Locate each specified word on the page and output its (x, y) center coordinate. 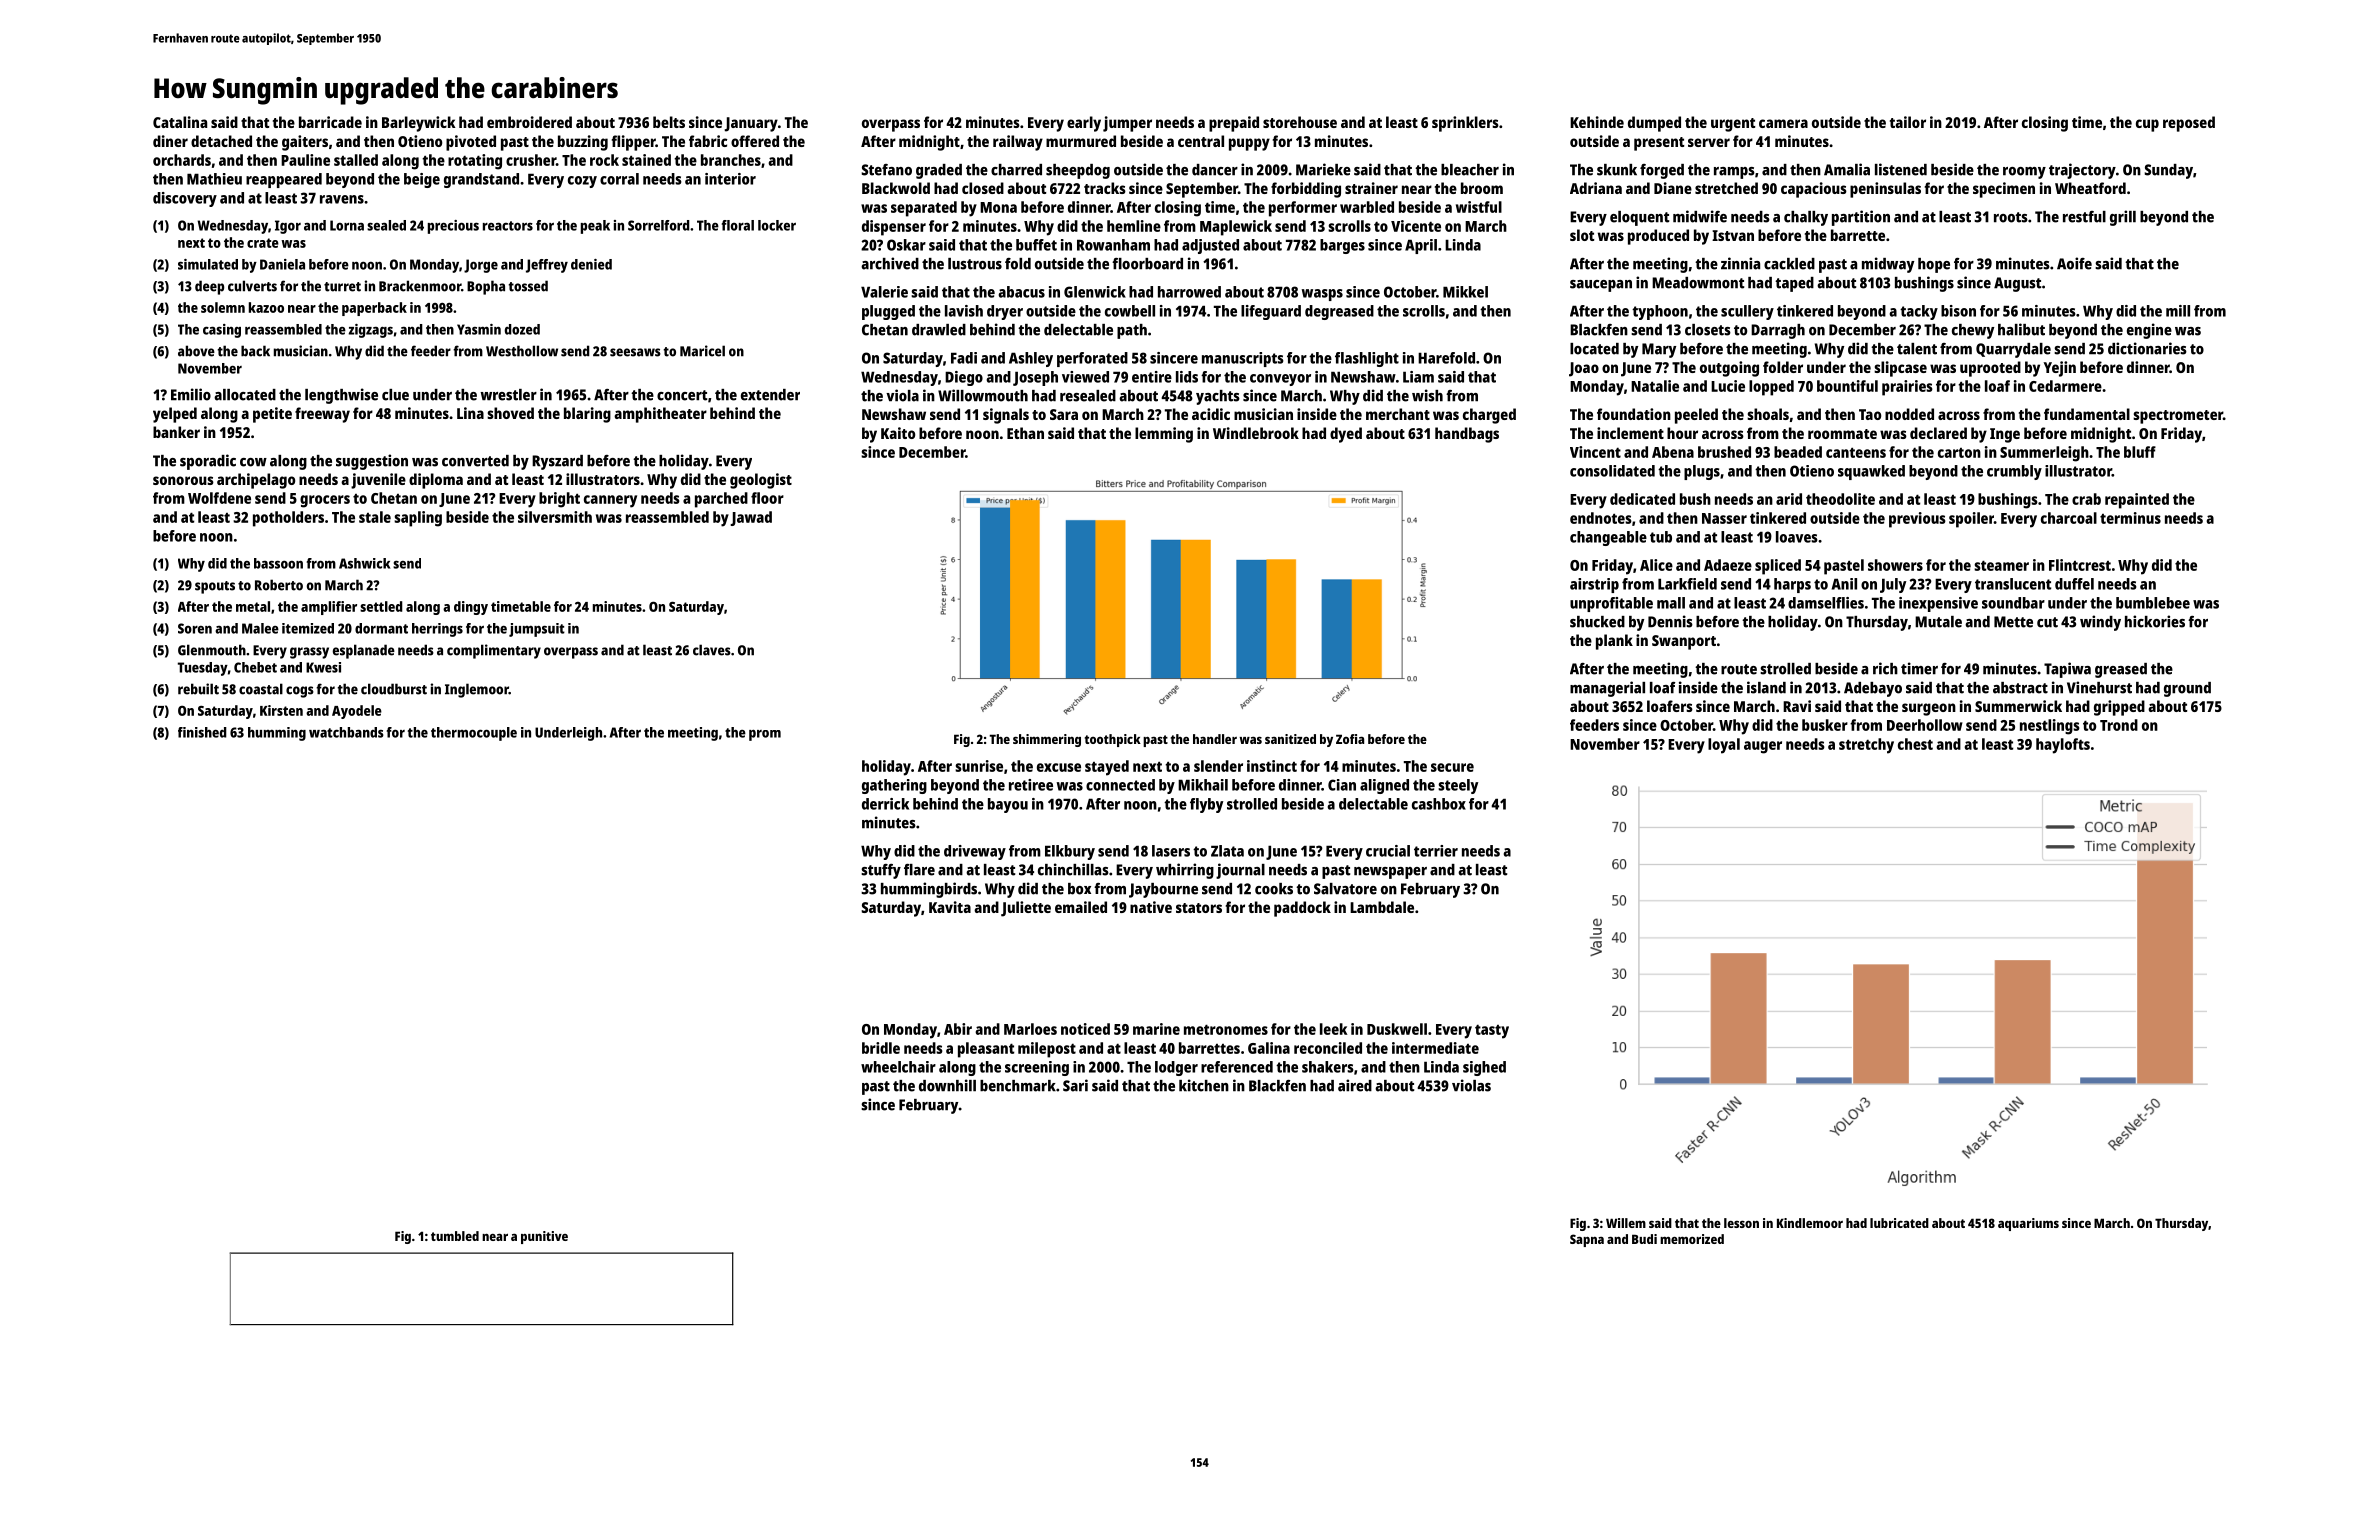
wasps (1322, 295)
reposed (2189, 124)
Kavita (950, 907)
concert (682, 395)
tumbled (455, 1236)
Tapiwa (2067, 670)
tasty (1492, 1031)
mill (2178, 311)
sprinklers (1465, 124)
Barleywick (419, 124)
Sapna (1587, 1240)
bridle (881, 1048)
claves (712, 650)
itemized (308, 628)
